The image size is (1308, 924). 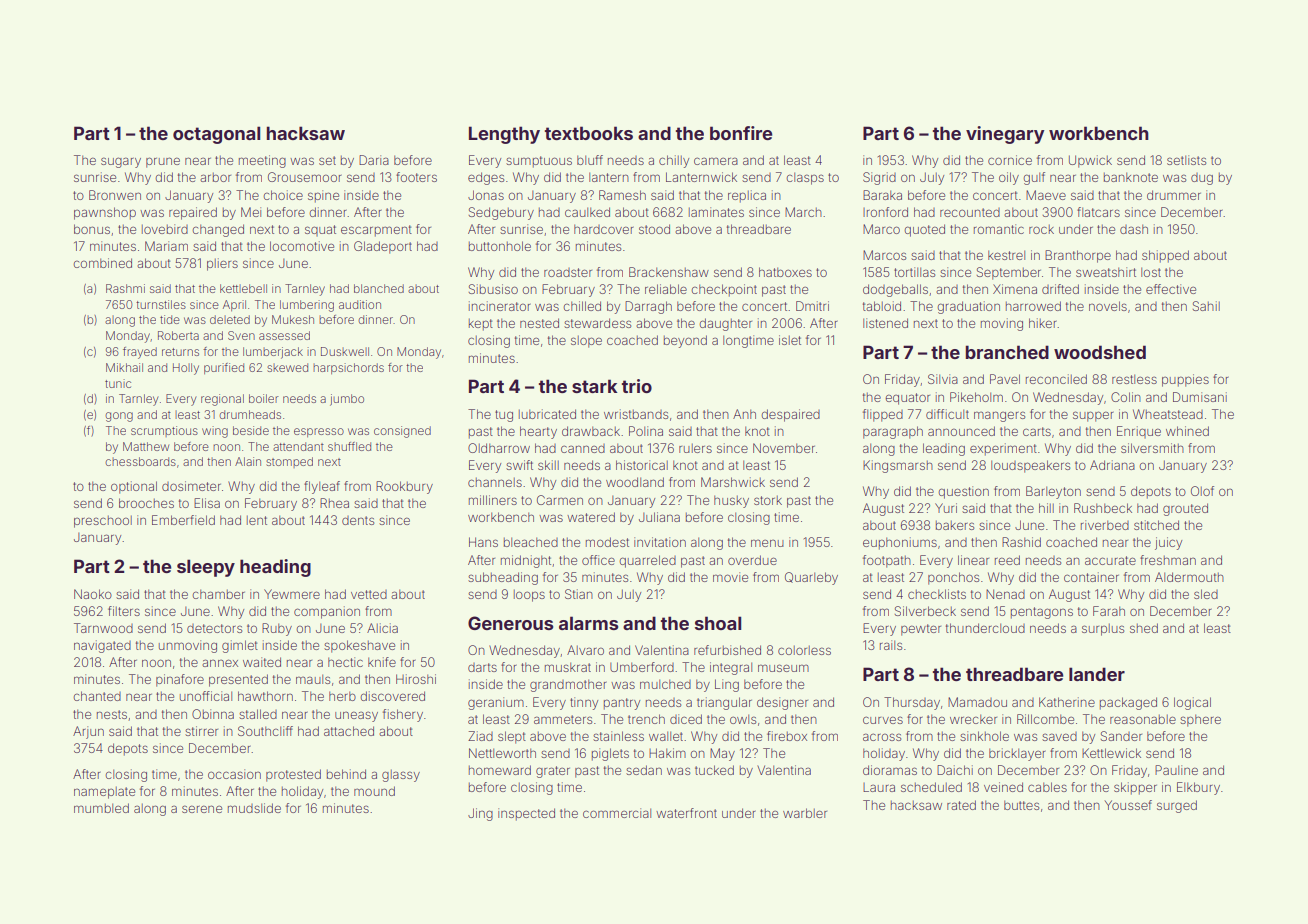 I want to click on regional, so click(x=222, y=400).
